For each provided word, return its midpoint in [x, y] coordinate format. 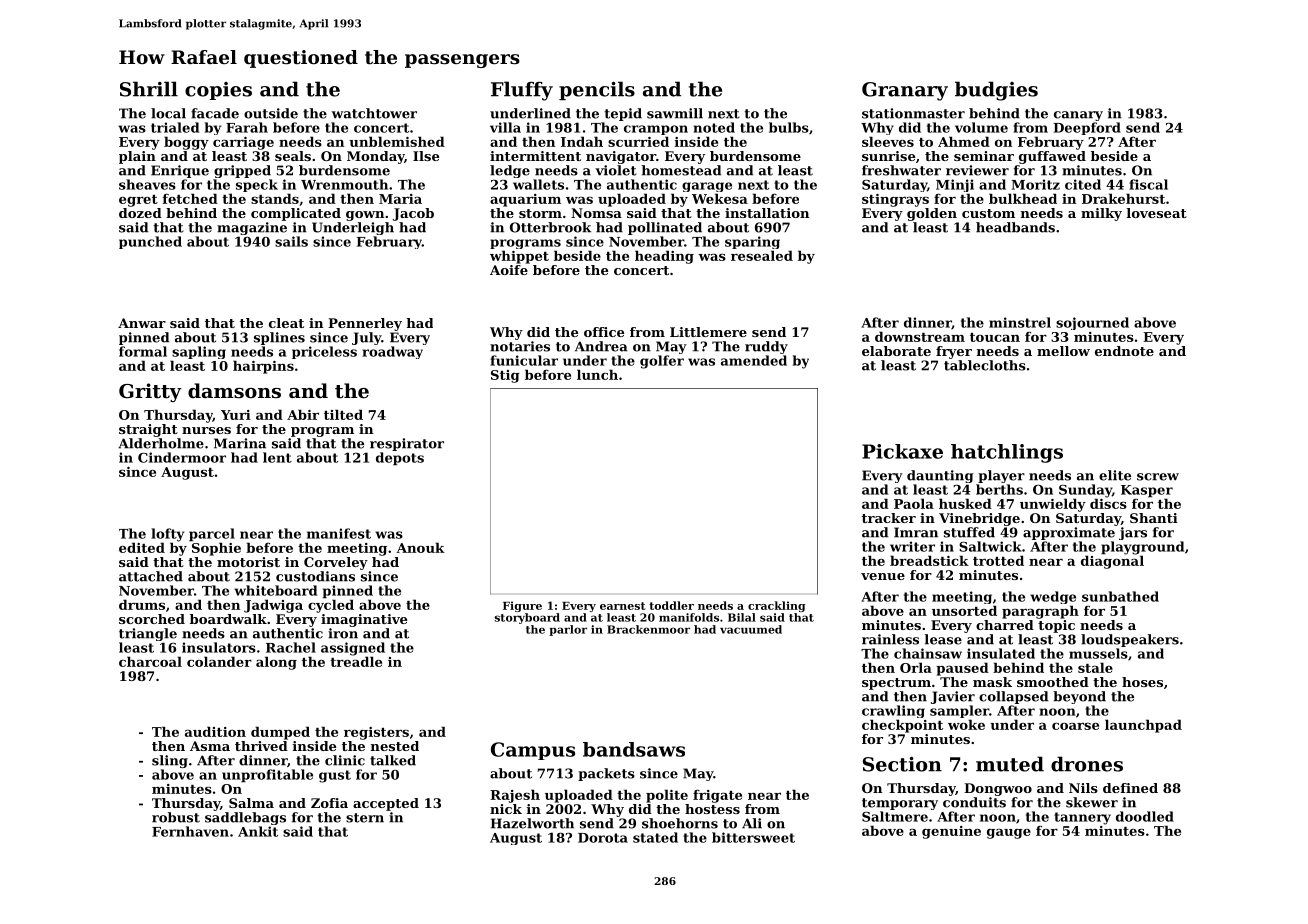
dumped [280, 733]
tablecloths [985, 365]
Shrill [149, 89]
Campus [533, 751]
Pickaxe [902, 451]
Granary [905, 91]
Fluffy [522, 91]
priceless [324, 352]
